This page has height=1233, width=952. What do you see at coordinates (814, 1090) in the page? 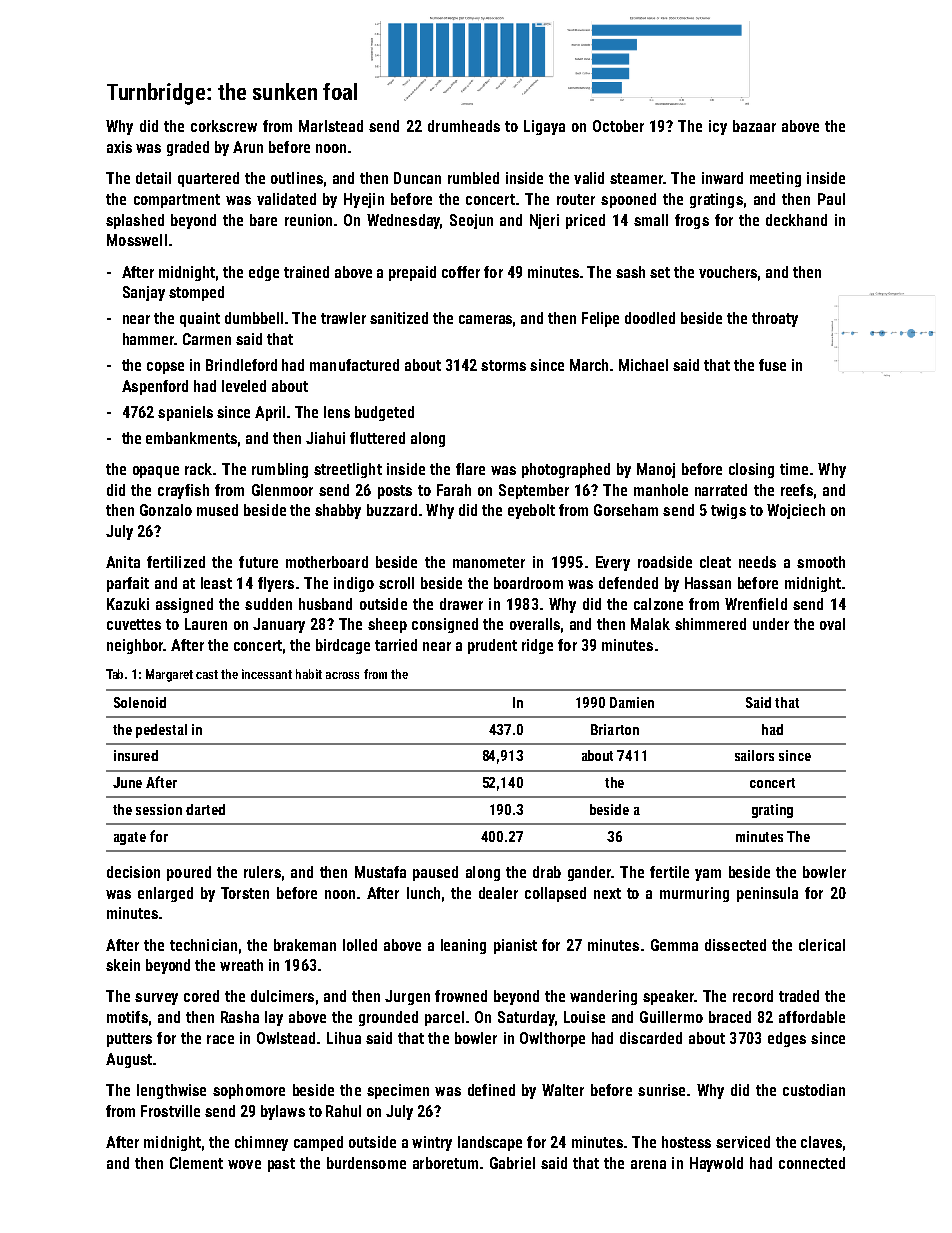
I see `custodian` at bounding box center [814, 1090].
